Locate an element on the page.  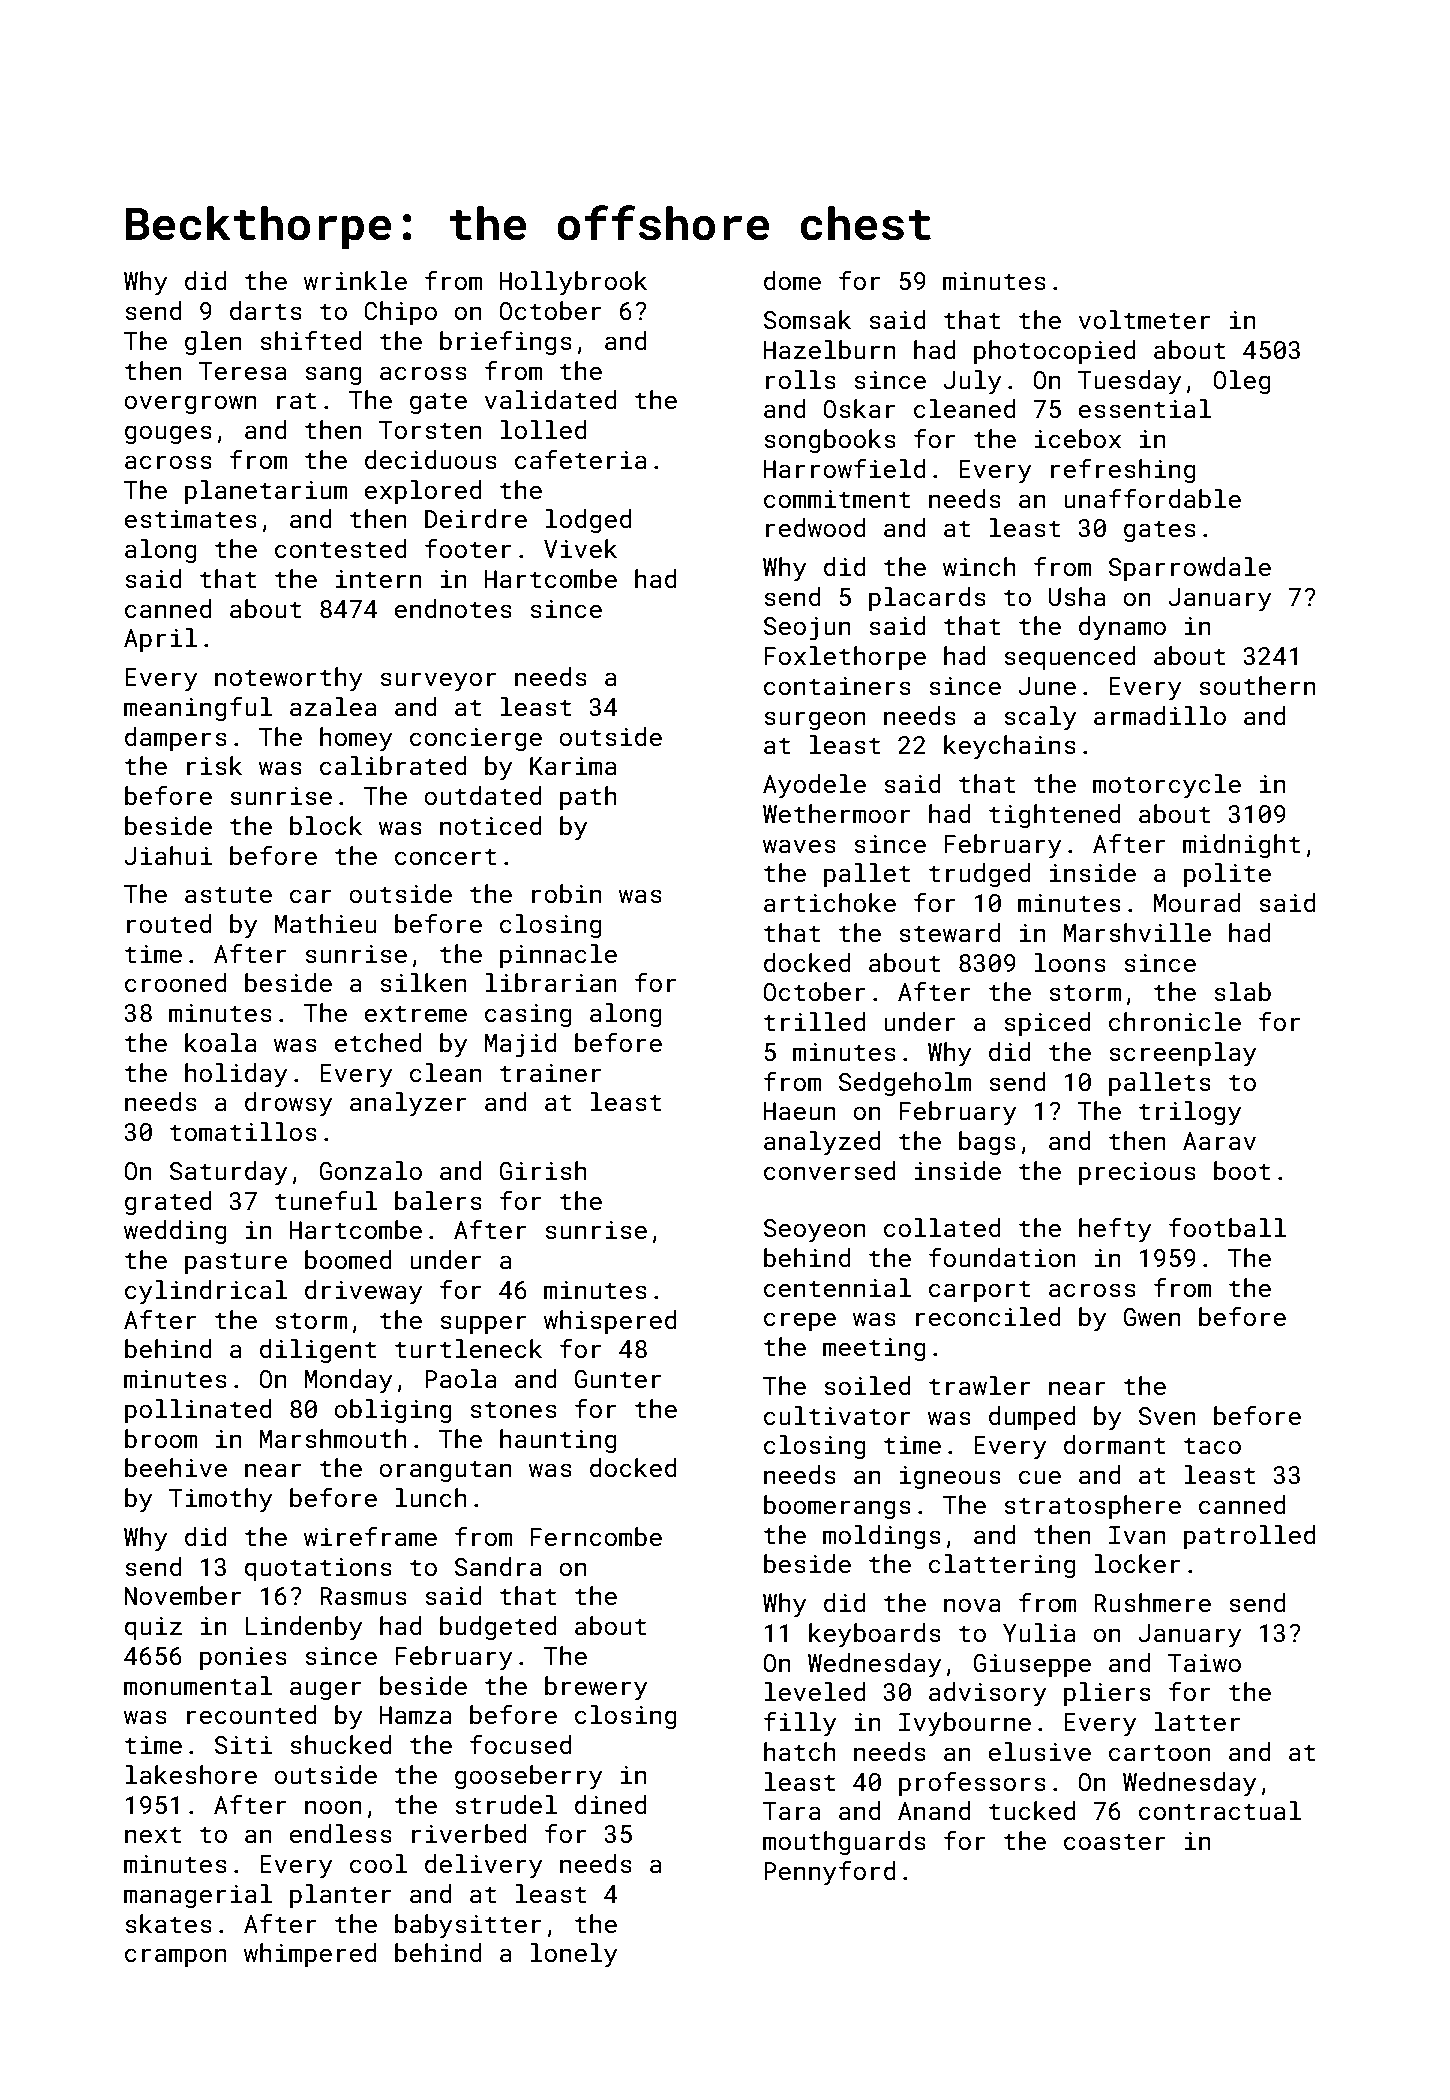
voltmeter is located at coordinates (1144, 320).
